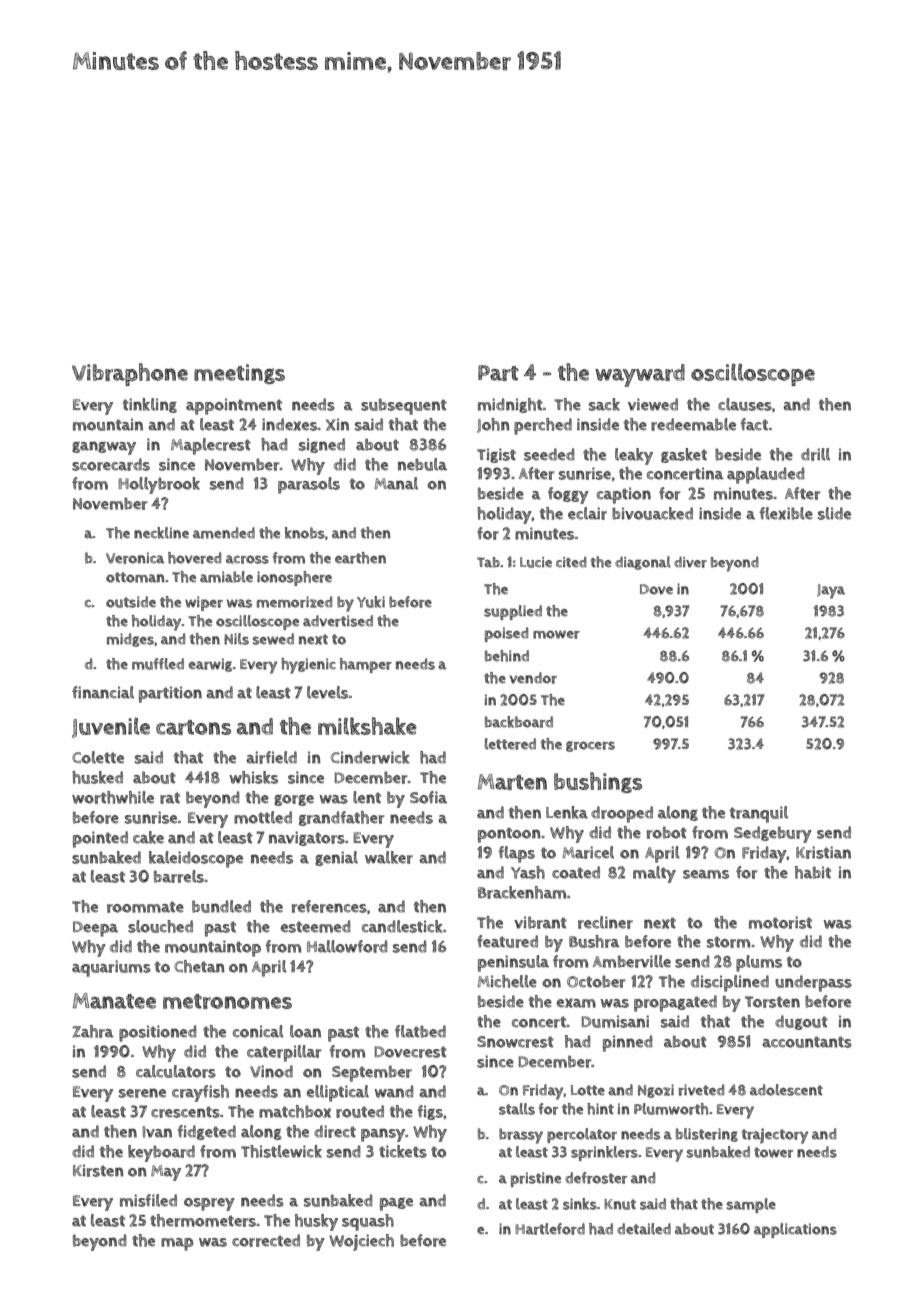 The width and height of the screenshot is (924, 1308). Describe the element at coordinates (158, 664) in the screenshot. I see `muffled` at that location.
